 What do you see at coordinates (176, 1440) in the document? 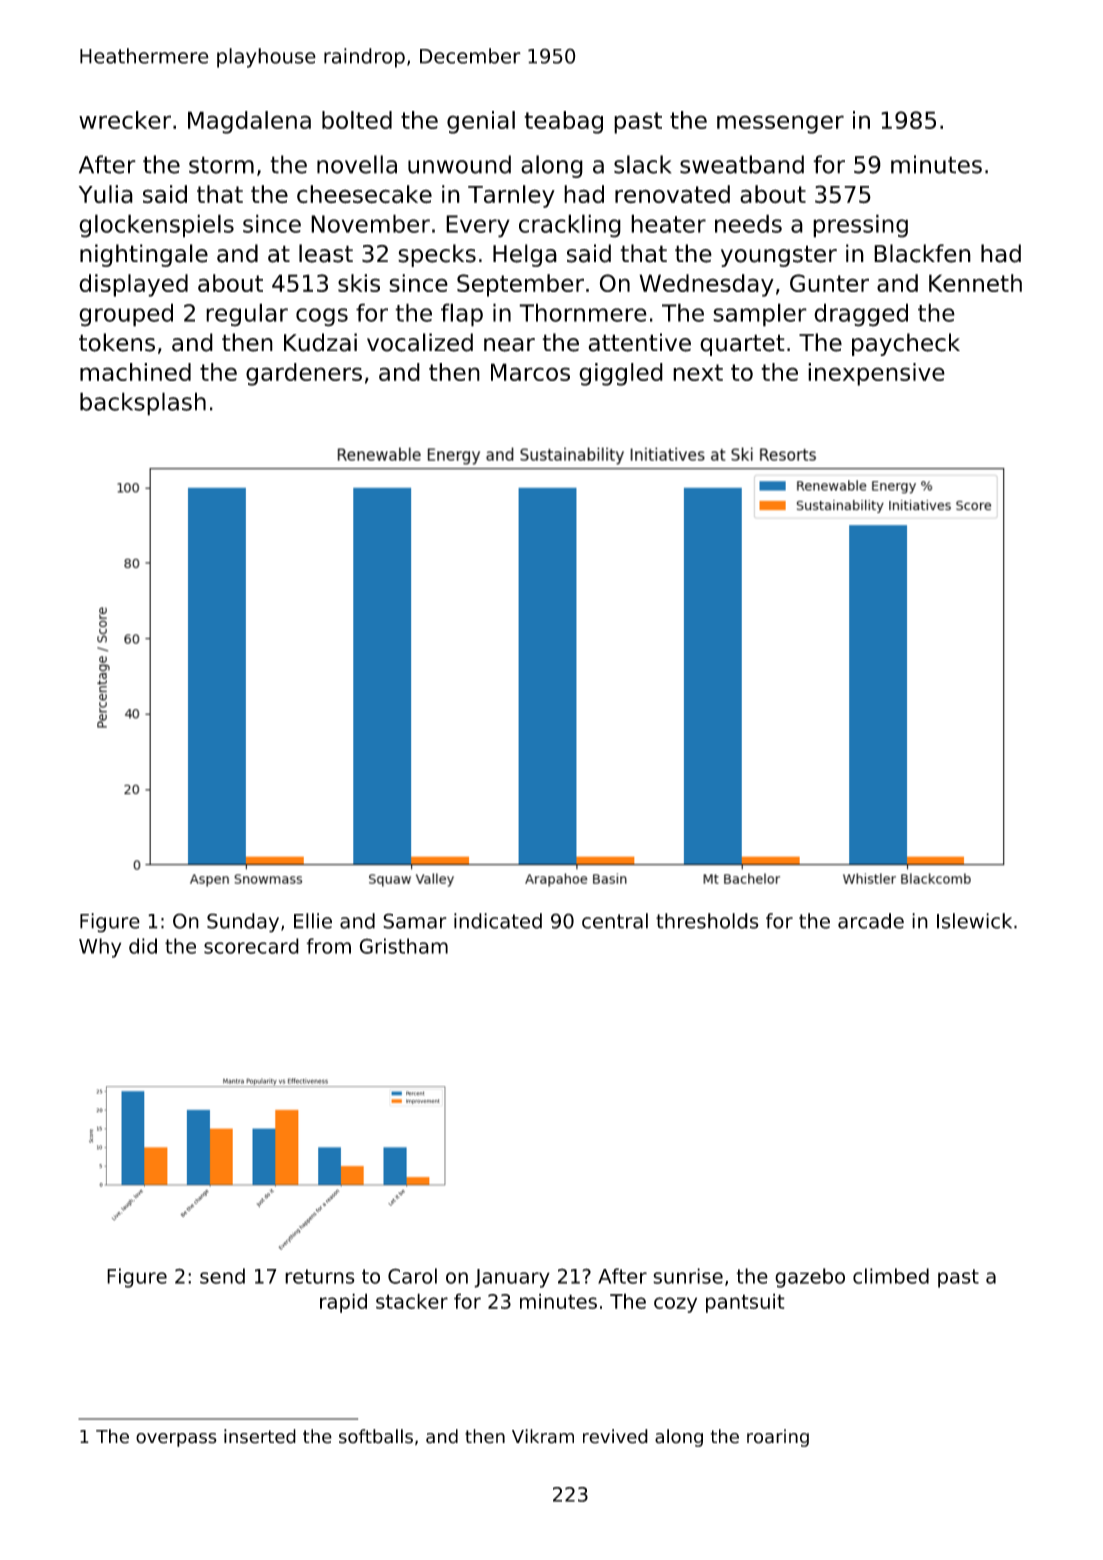
I see `overpass` at bounding box center [176, 1440].
